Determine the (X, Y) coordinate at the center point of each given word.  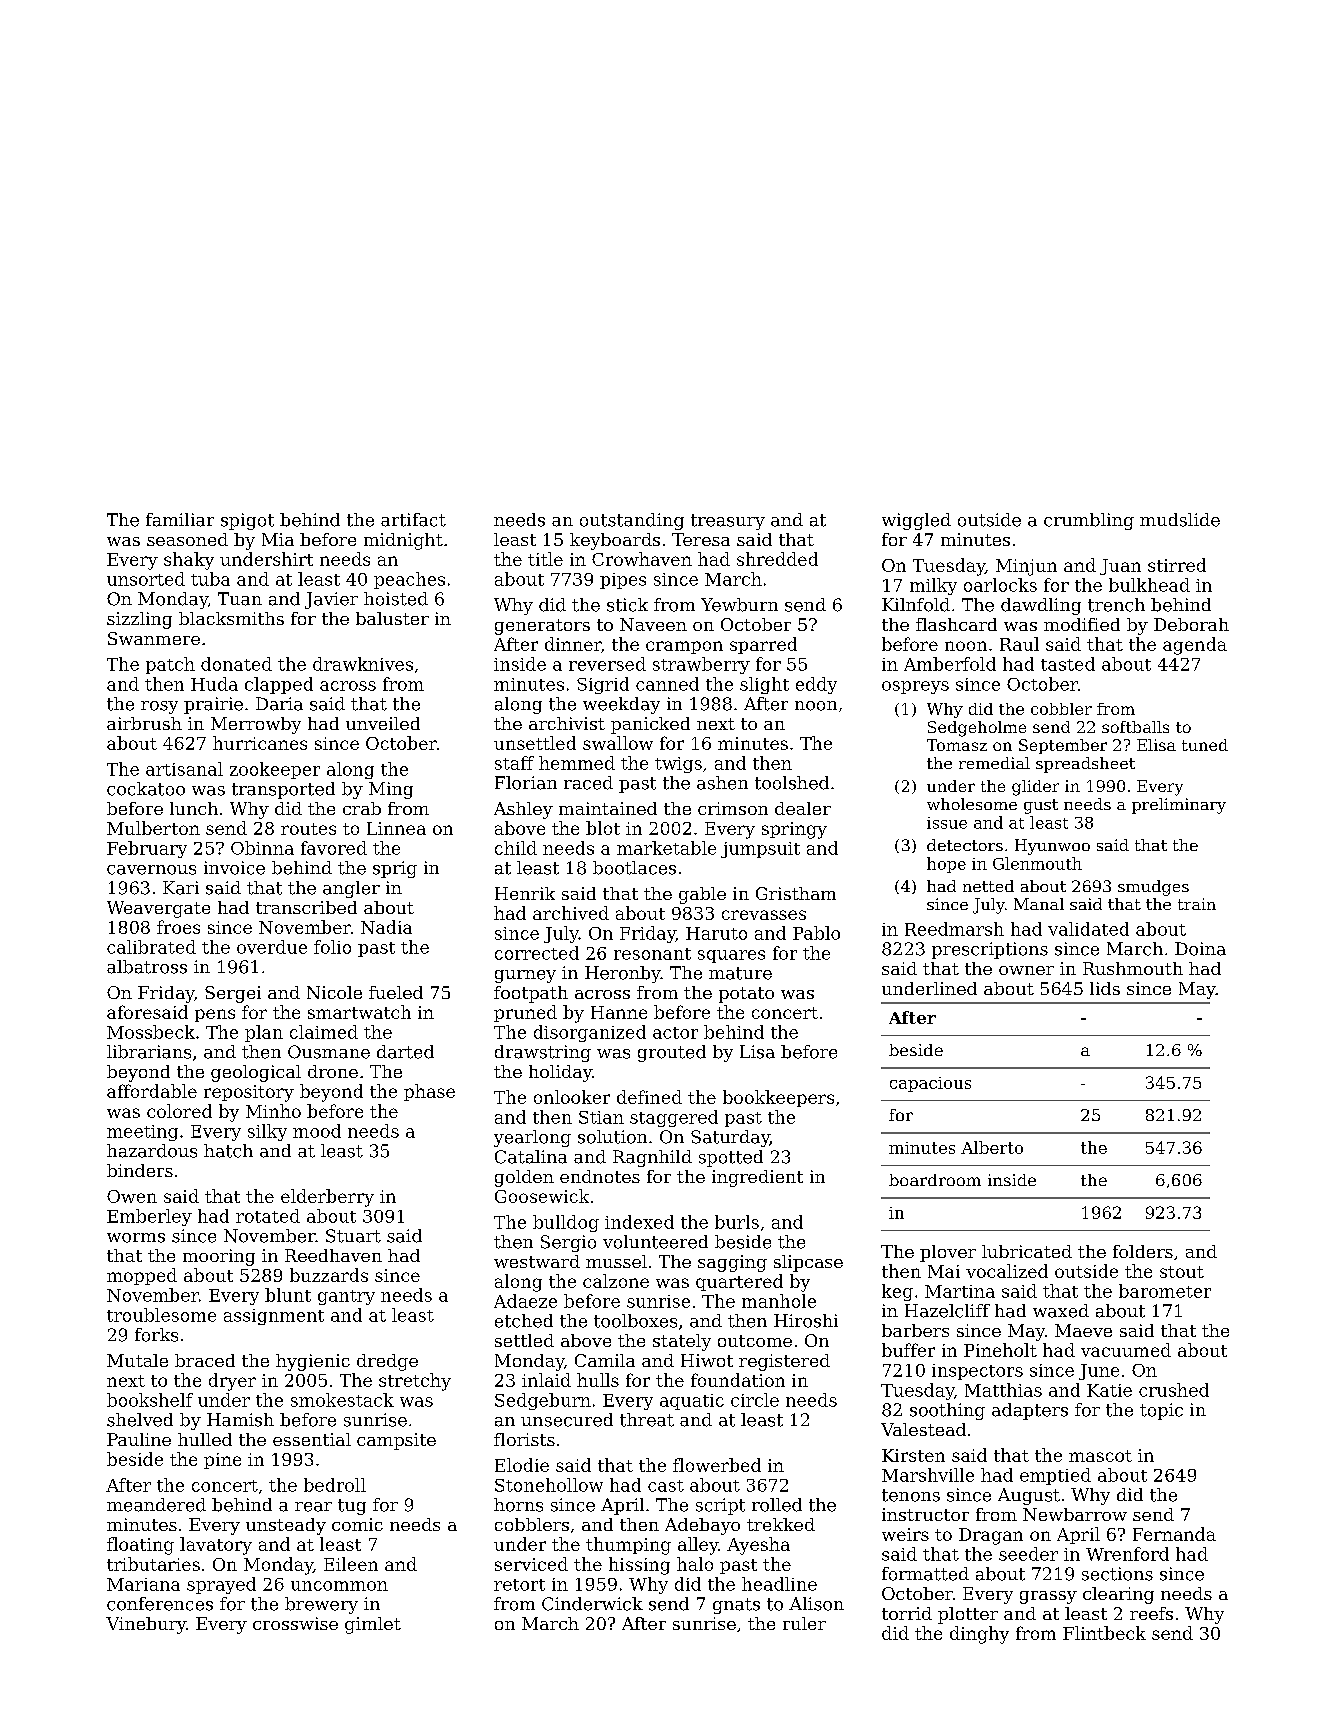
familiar (180, 520)
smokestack (342, 1400)
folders (1143, 1251)
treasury (728, 522)
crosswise (295, 1623)
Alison (816, 1604)
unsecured (567, 1420)
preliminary (1179, 806)
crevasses (764, 915)
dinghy (979, 1635)
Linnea (396, 828)
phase (429, 1092)
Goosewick (542, 1196)
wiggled (916, 521)
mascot (1100, 1456)
